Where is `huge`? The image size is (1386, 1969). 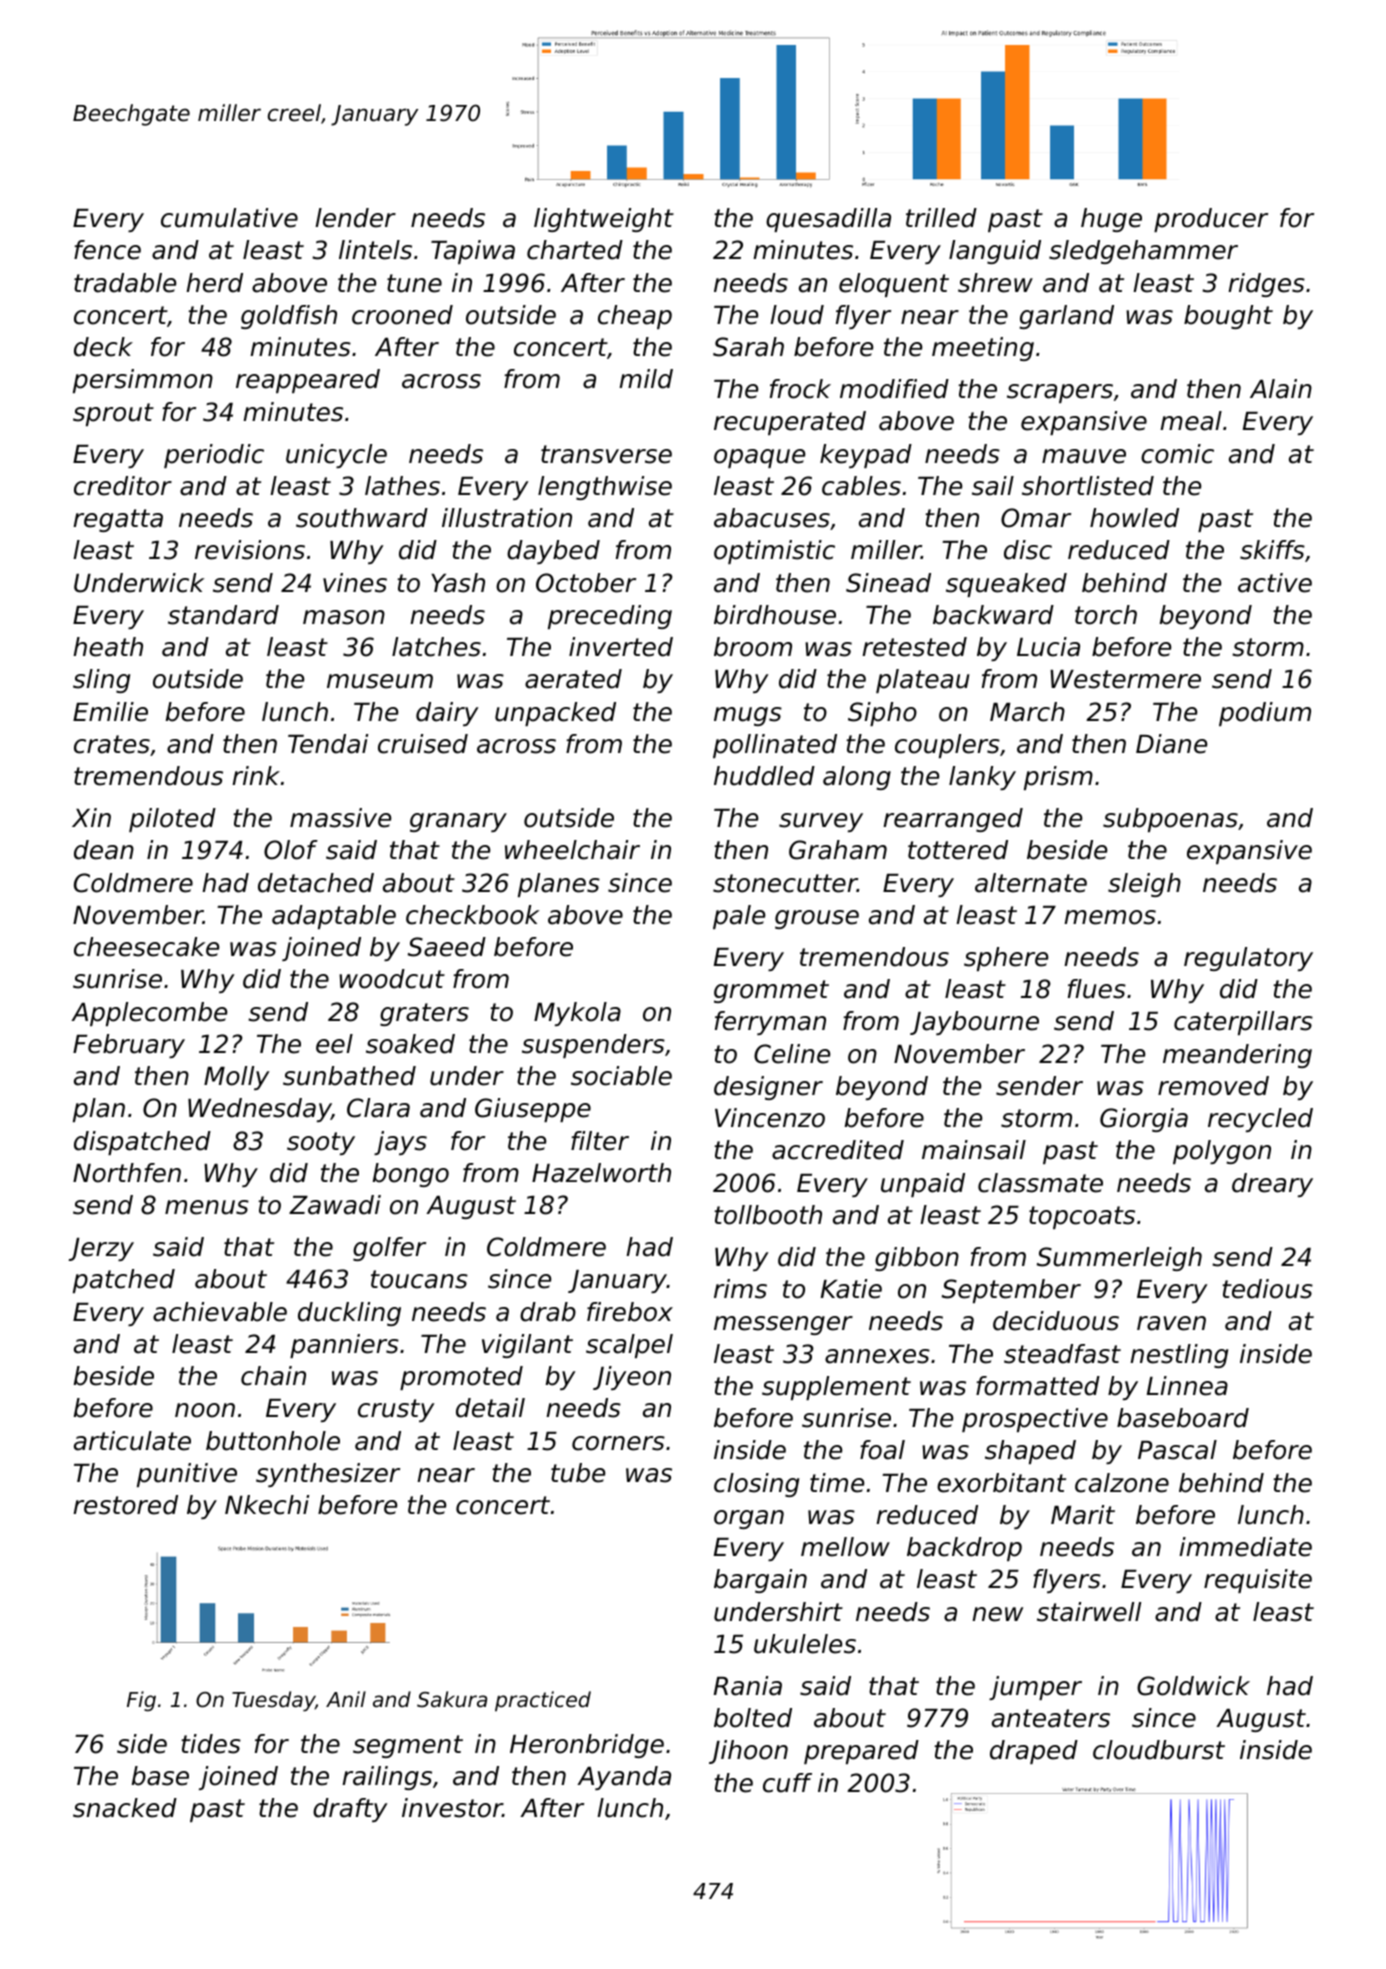
huge is located at coordinates (1111, 220).
